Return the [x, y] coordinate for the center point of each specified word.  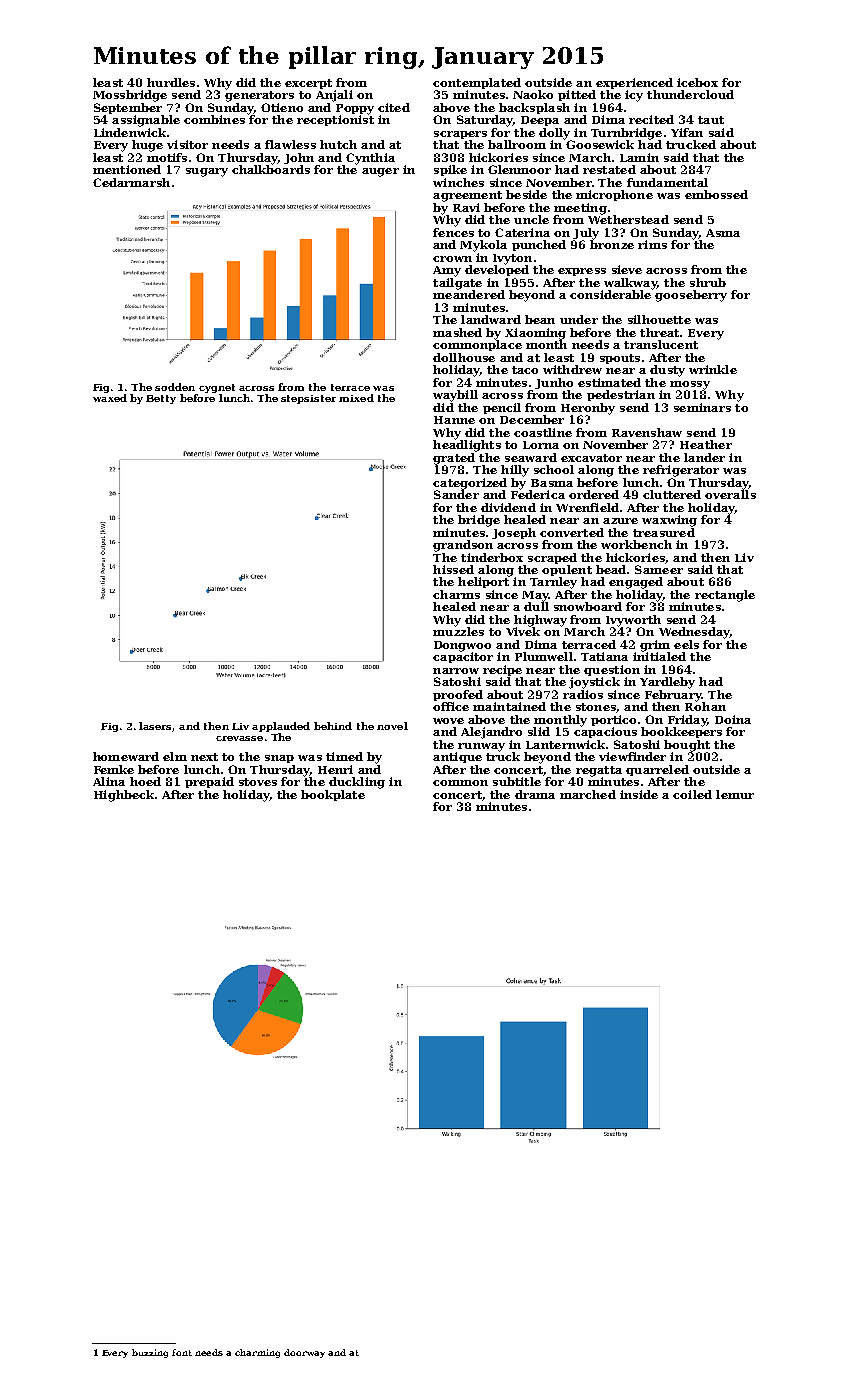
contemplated [477, 83]
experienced [634, 83]
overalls [730, 494]
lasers [155, 726]
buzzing [150, 1353]
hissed [453, 569]
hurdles [171, 82]
